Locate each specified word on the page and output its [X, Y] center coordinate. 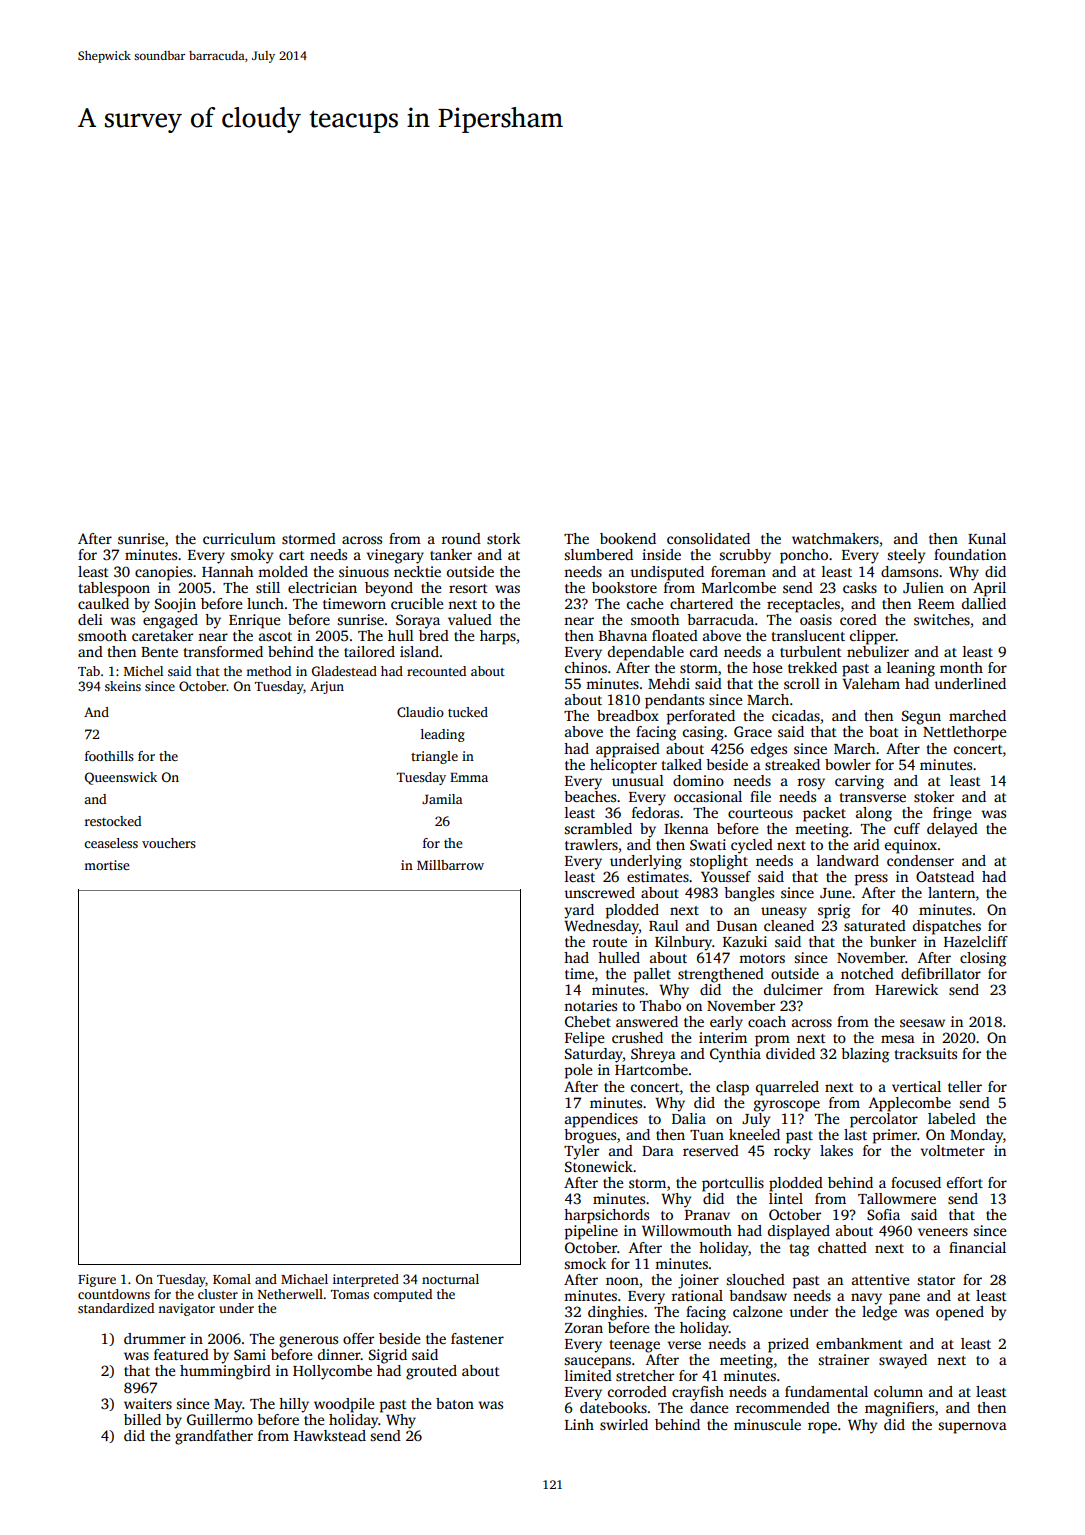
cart [292, 555]
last [855, 1134]
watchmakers [835, 538]
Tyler [581, 1152]
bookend [628, 538]
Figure [97, 1280]
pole [579, 1071]
